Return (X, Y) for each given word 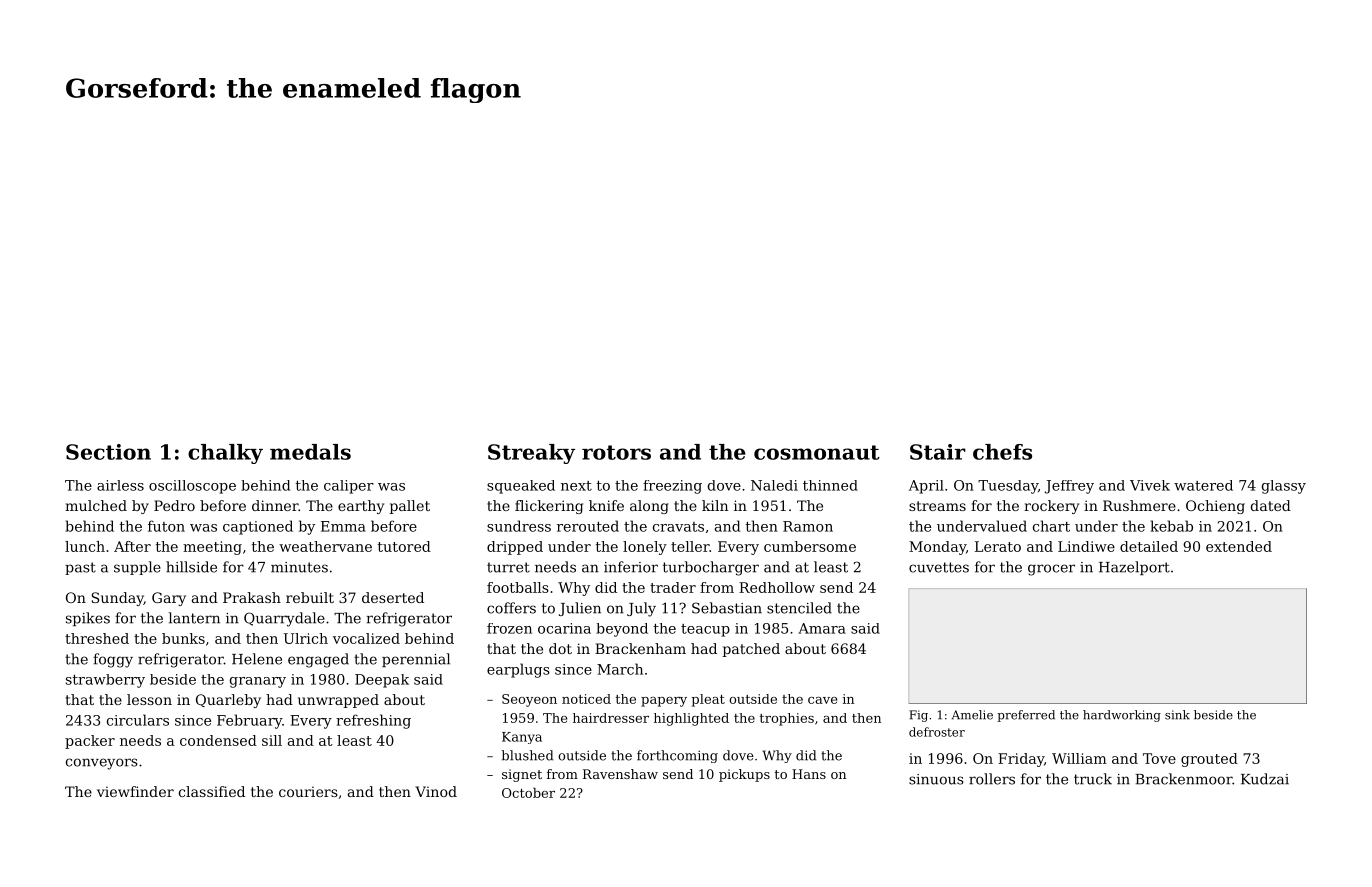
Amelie (972, 715)
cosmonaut (817, 452)
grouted (1209, 760)
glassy (1284, 487)
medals (310, 452)
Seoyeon (529, 700)
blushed (527, 755)
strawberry (105, 681)
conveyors (102, 764)
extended (1239, 546)
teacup (705, 630)
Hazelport (1134, 568)
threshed (97, 638)
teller (690, 546)
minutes (299, 567)
